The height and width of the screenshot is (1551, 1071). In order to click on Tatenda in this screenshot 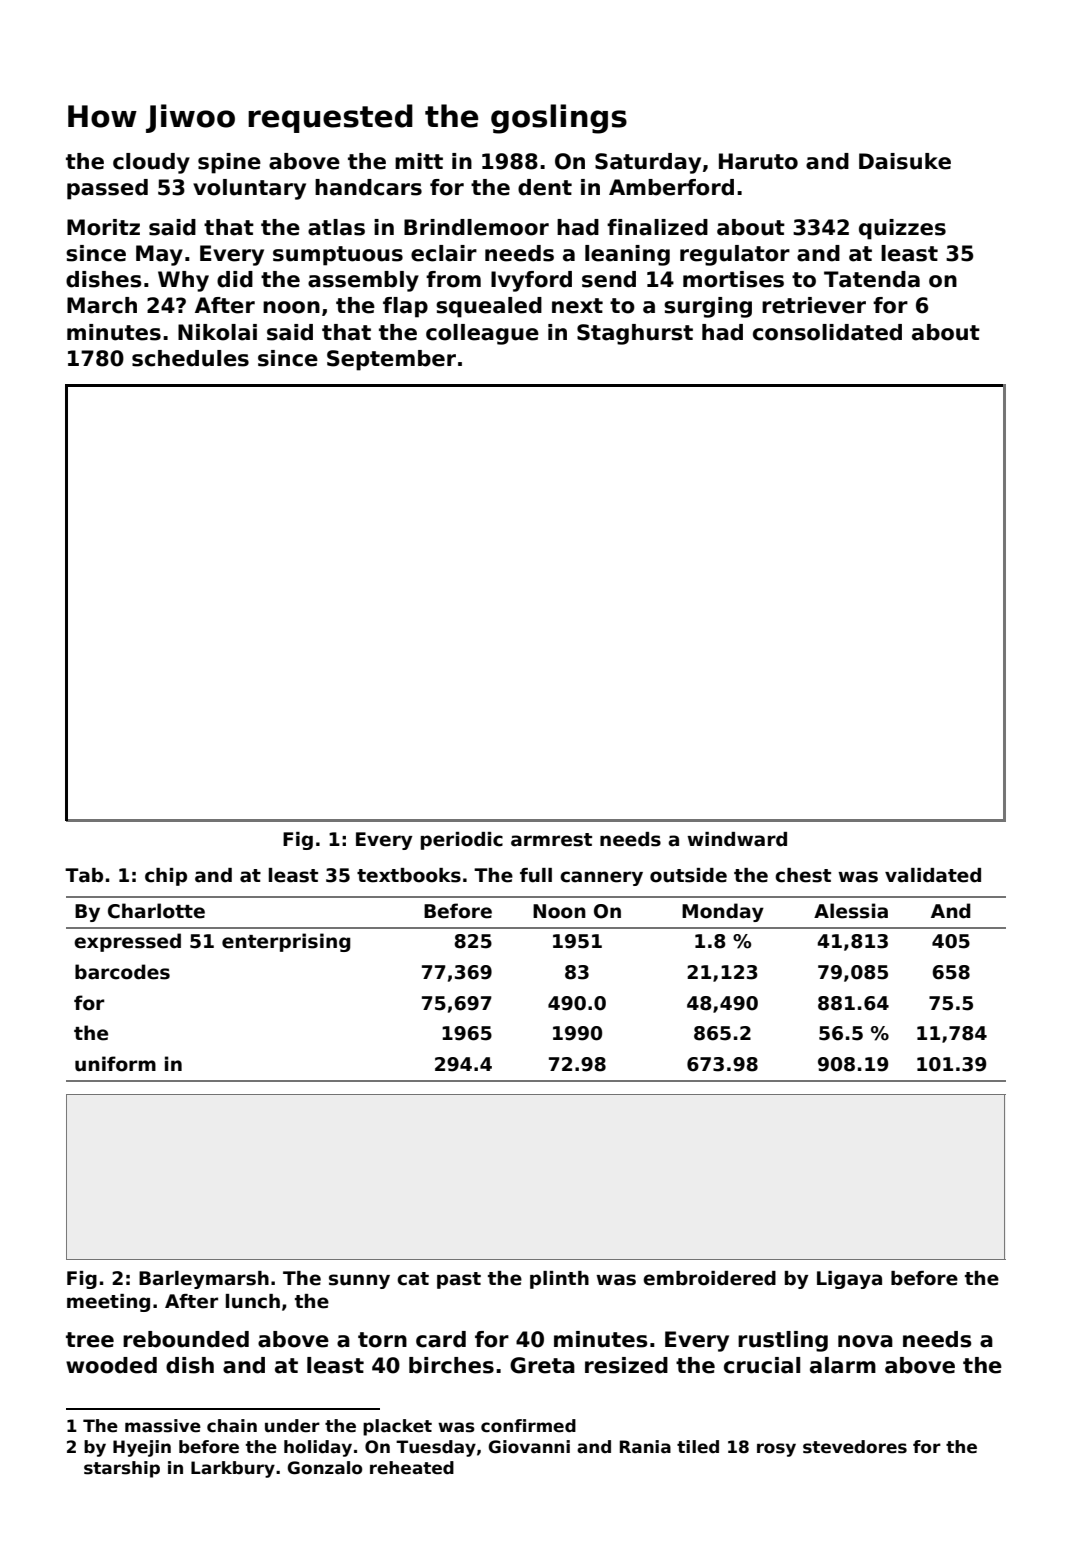, I will do `click(872, 279)`.
